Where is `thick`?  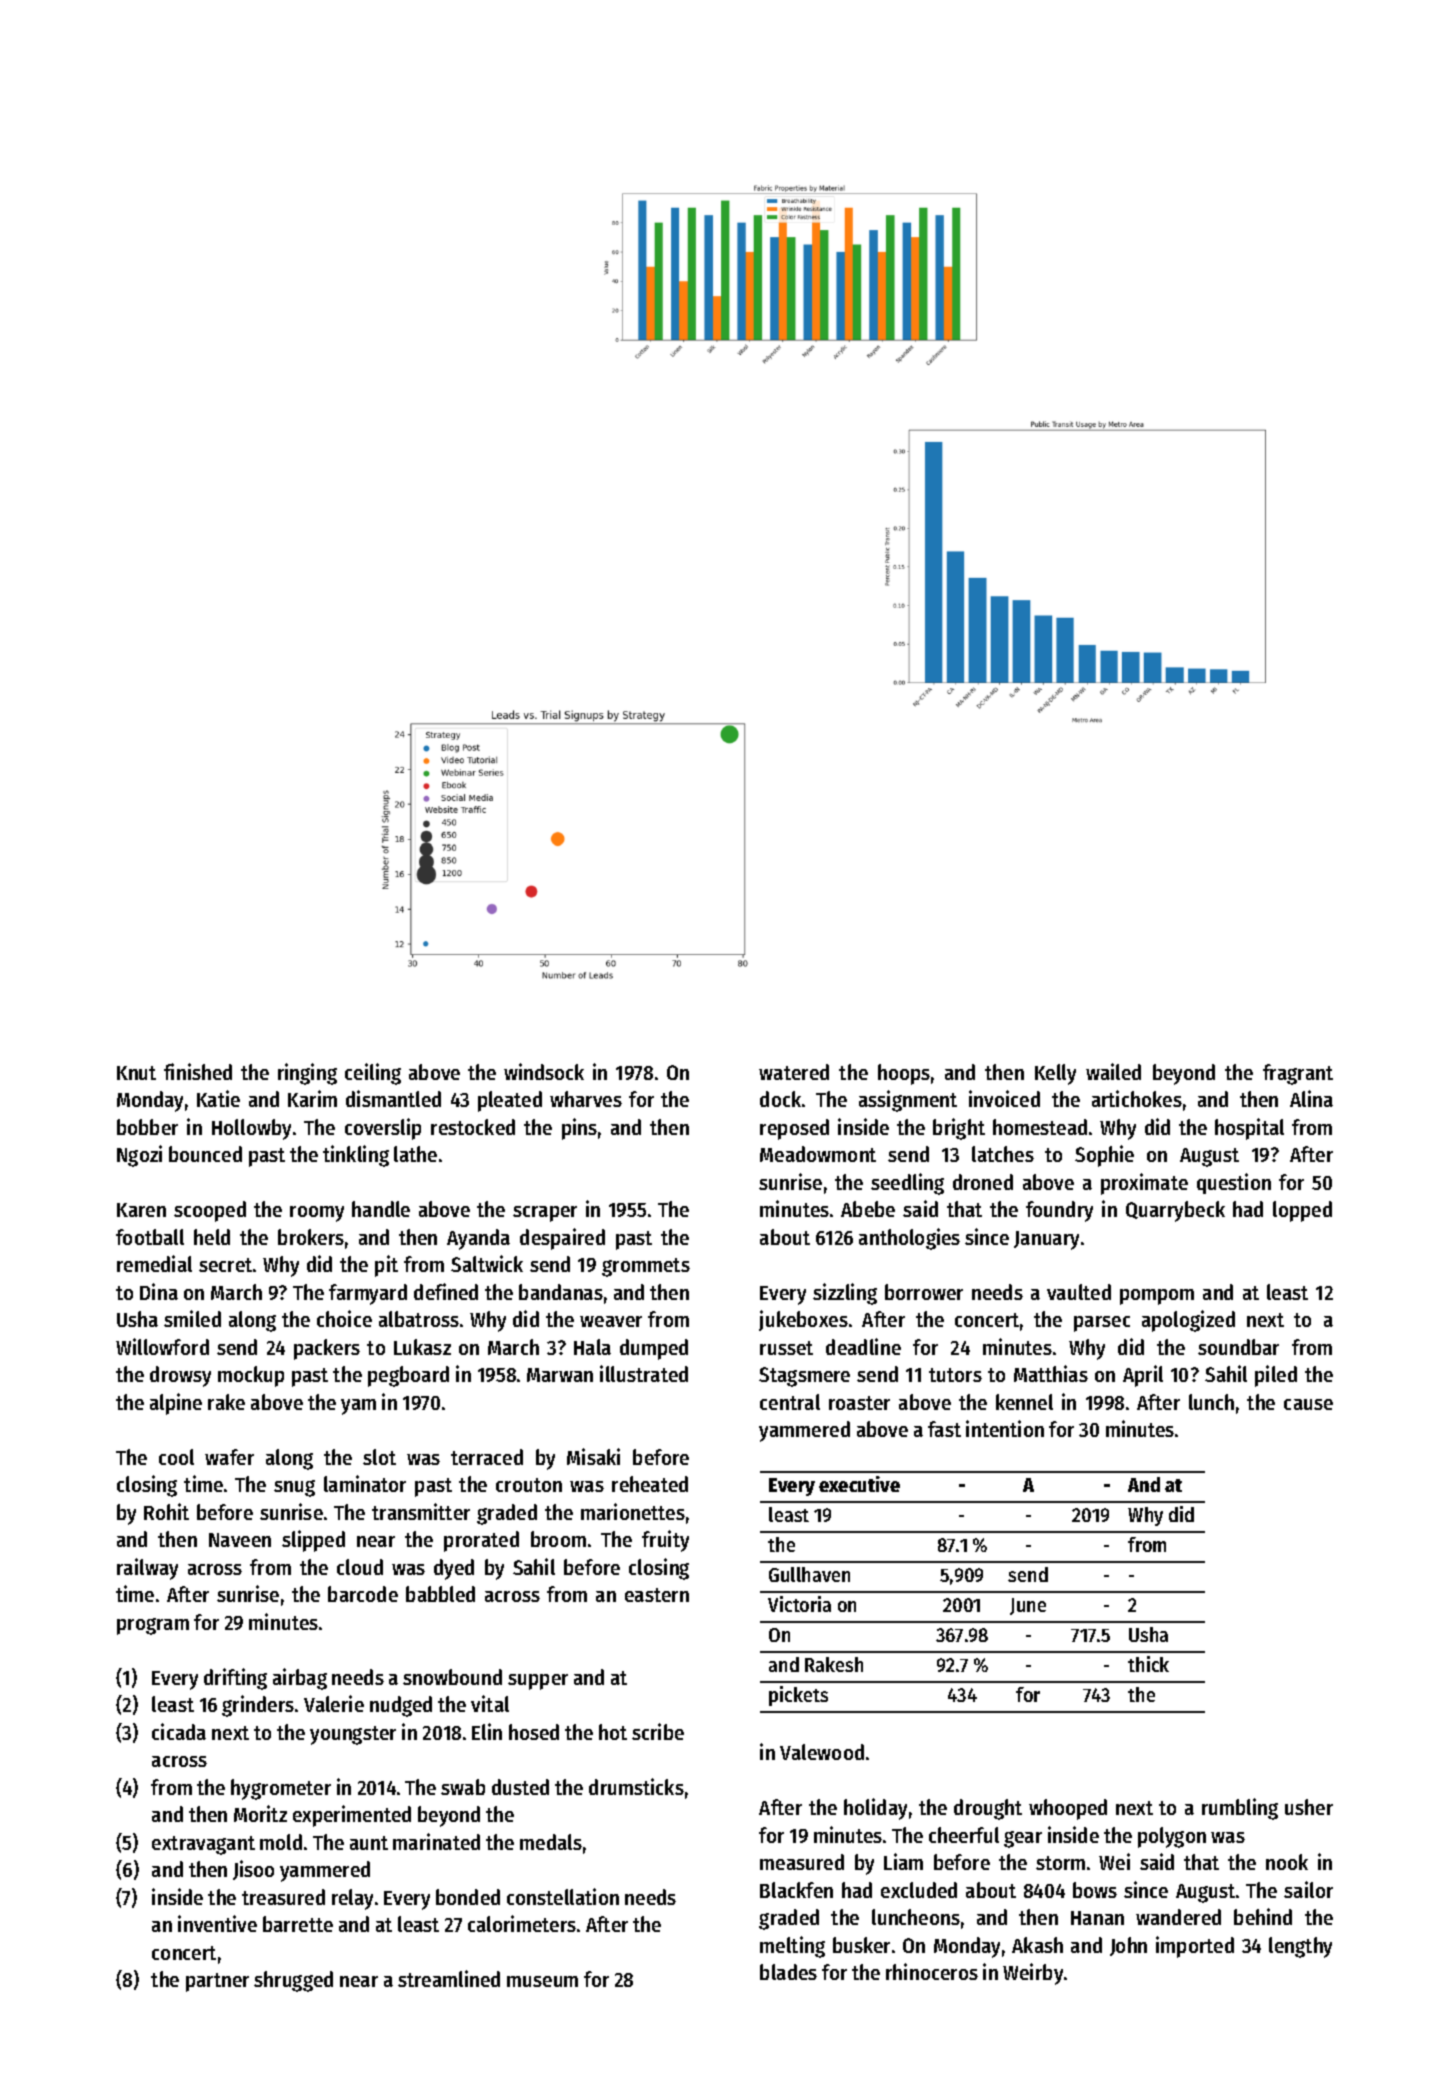
thick is located at coordinates (1148, 1664).
